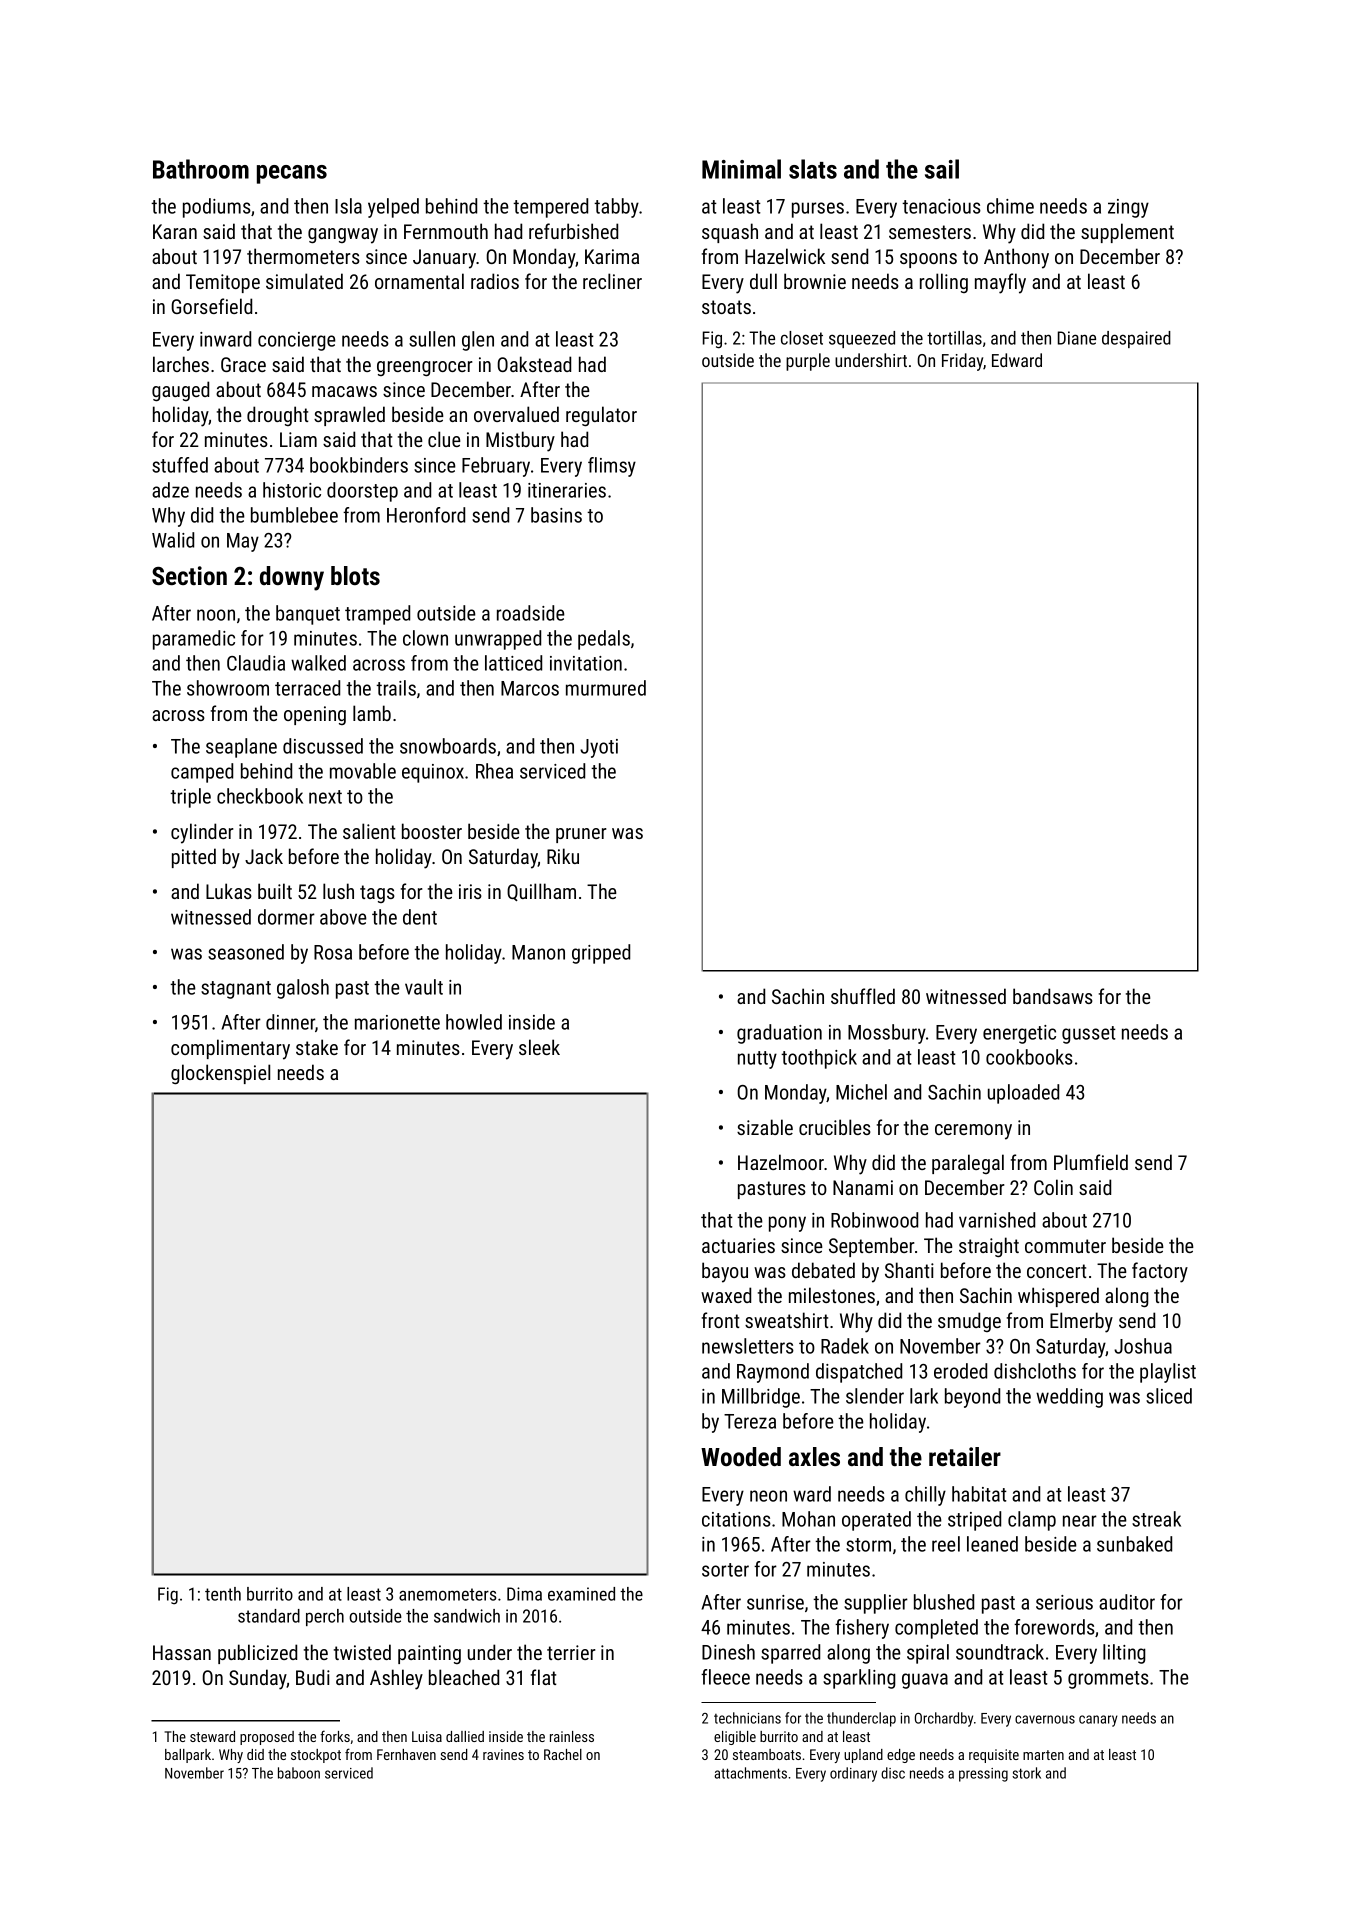  Describe the element at coordinates (541, 892) in the image. I see `Quillham` at that location.
